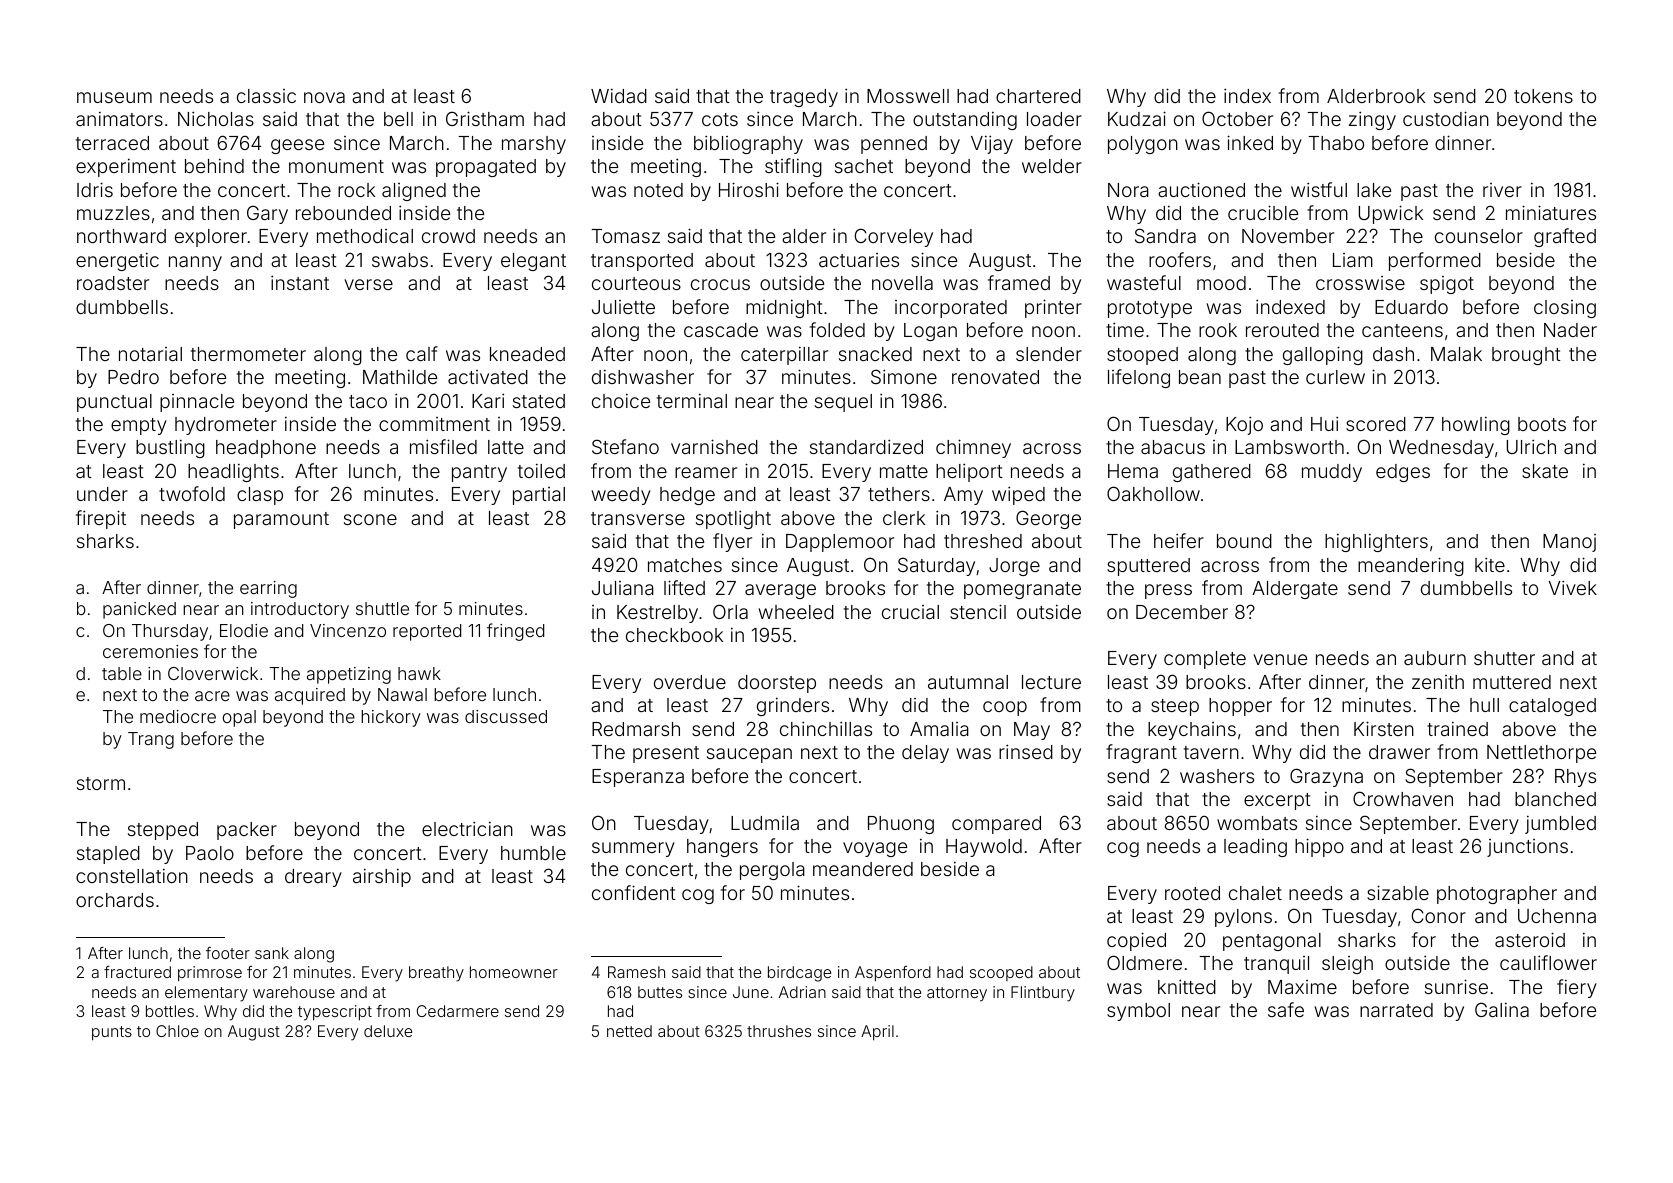 The height and width of the document is (1183, 1673). I want to click on classic, so click(266, 96).
